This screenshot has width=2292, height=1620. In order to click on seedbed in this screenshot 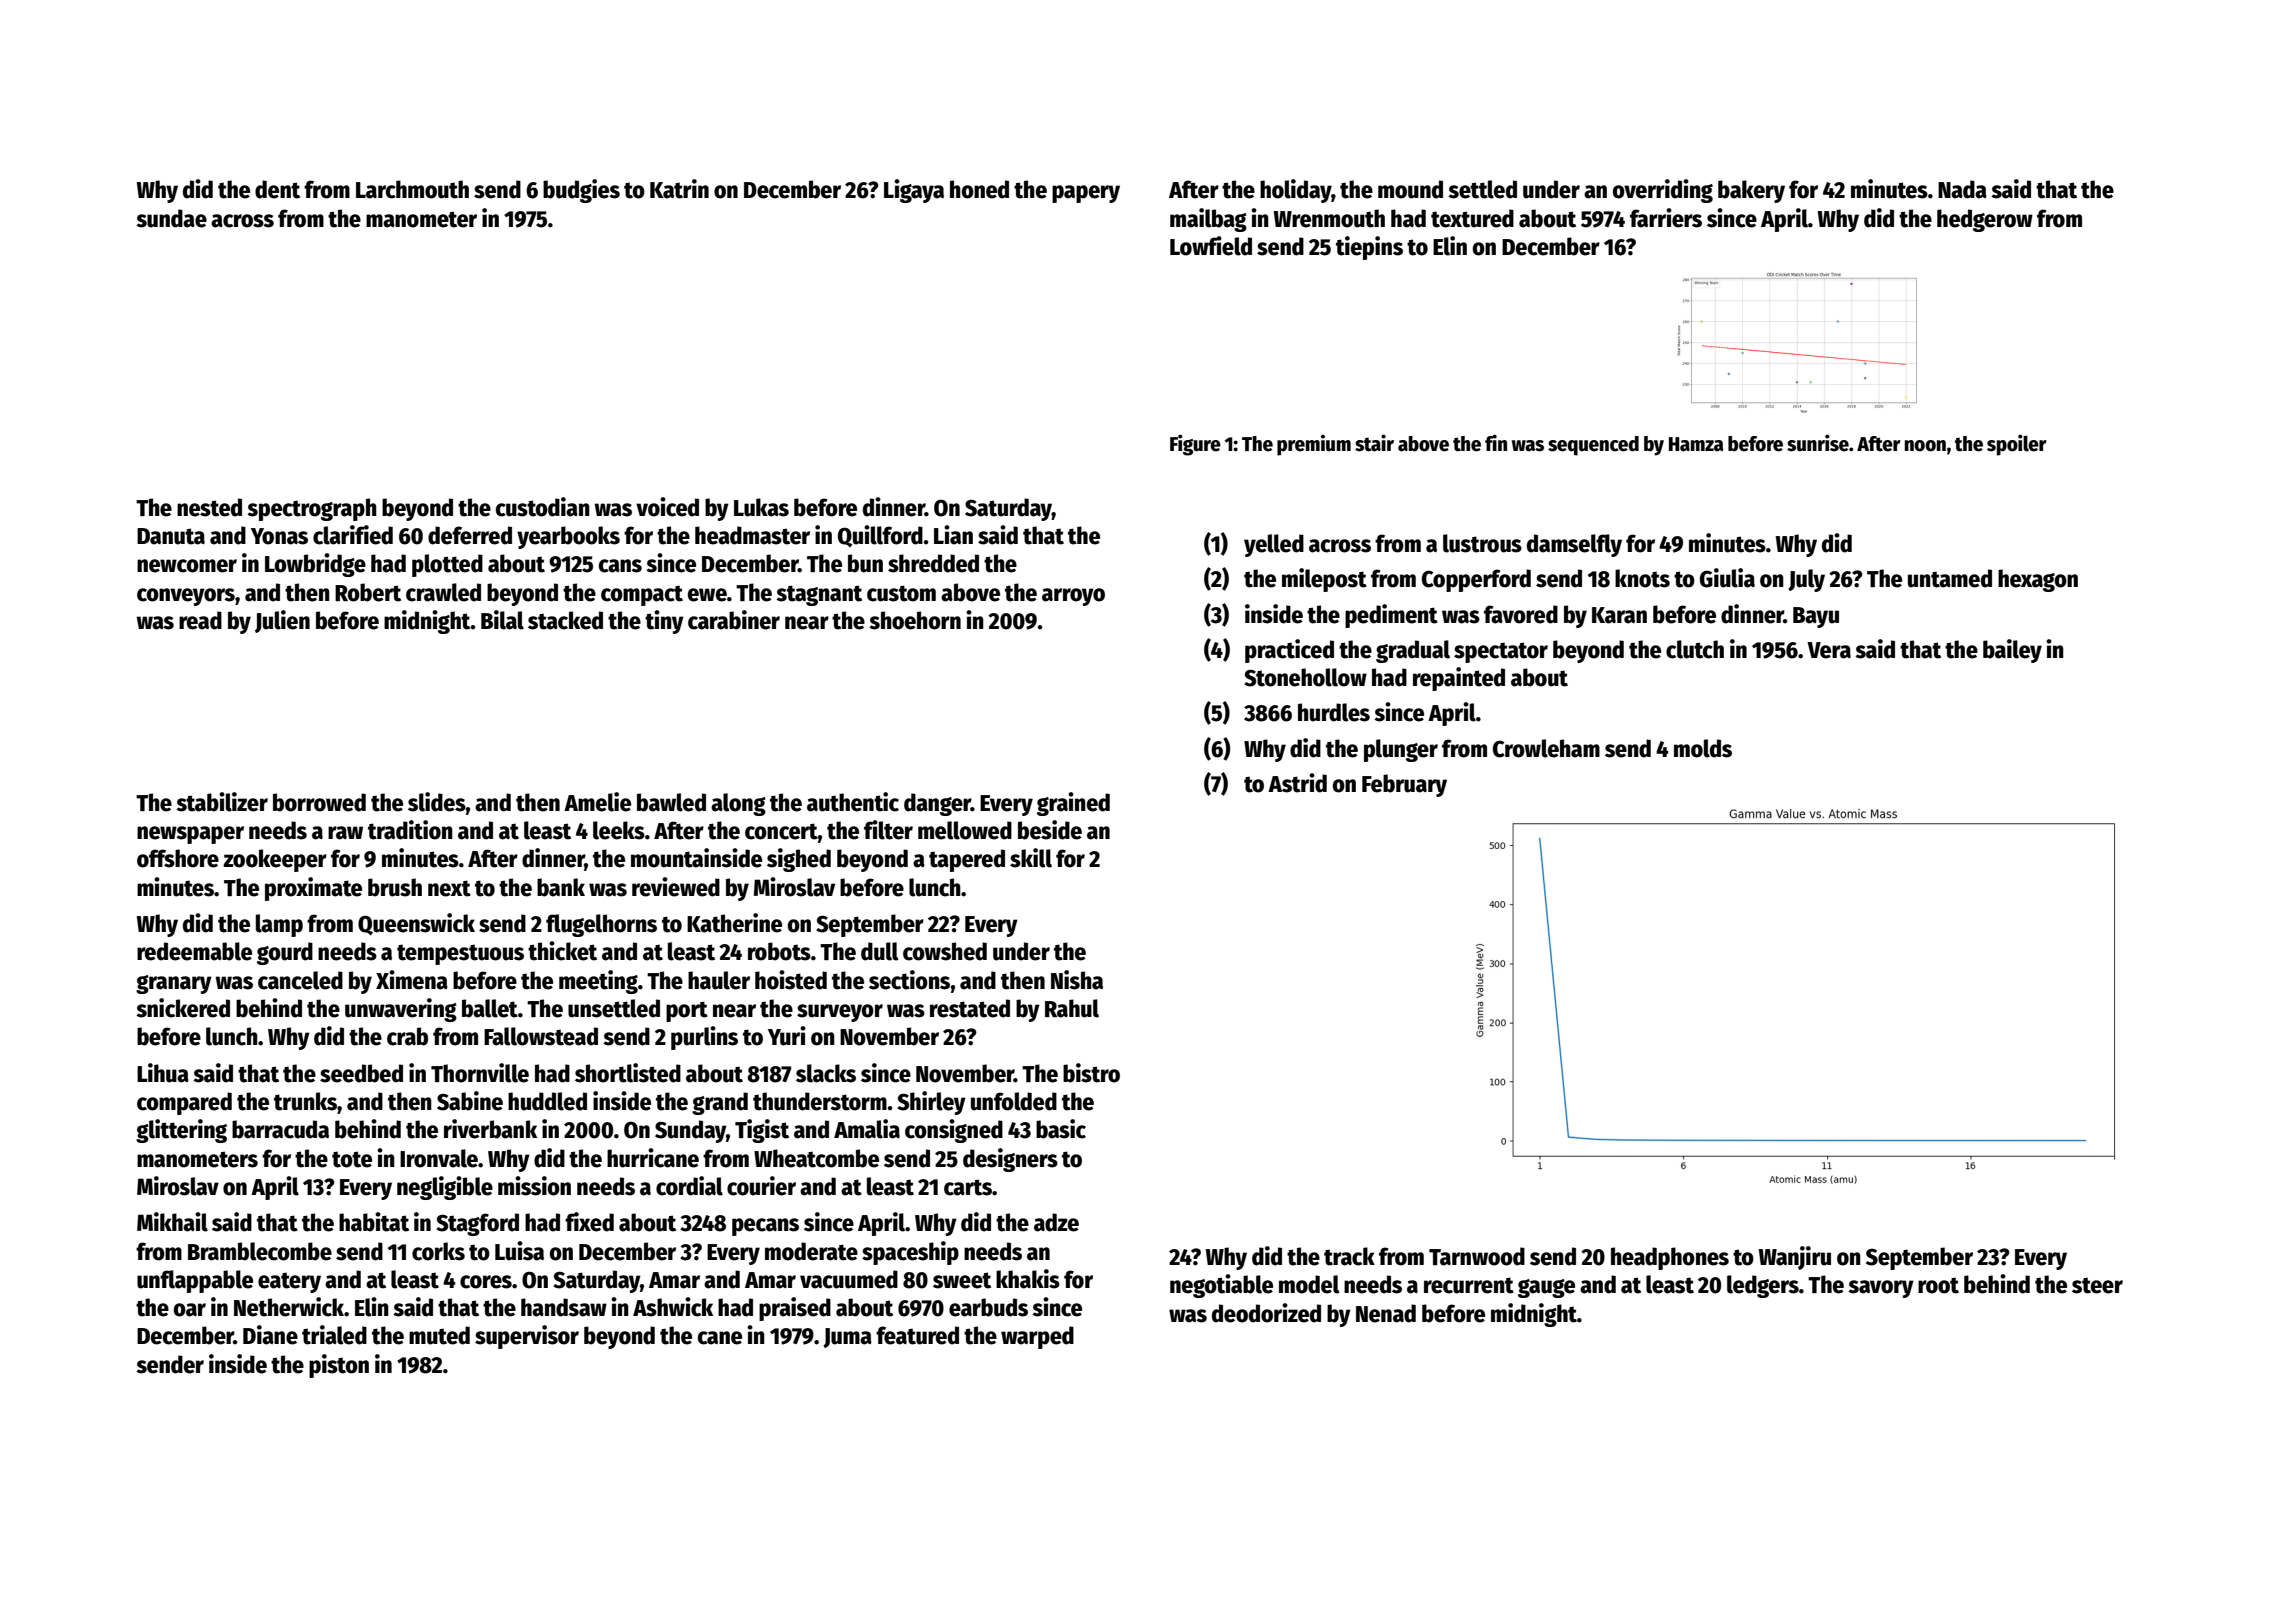, I will do `click(361, 1073)`.
